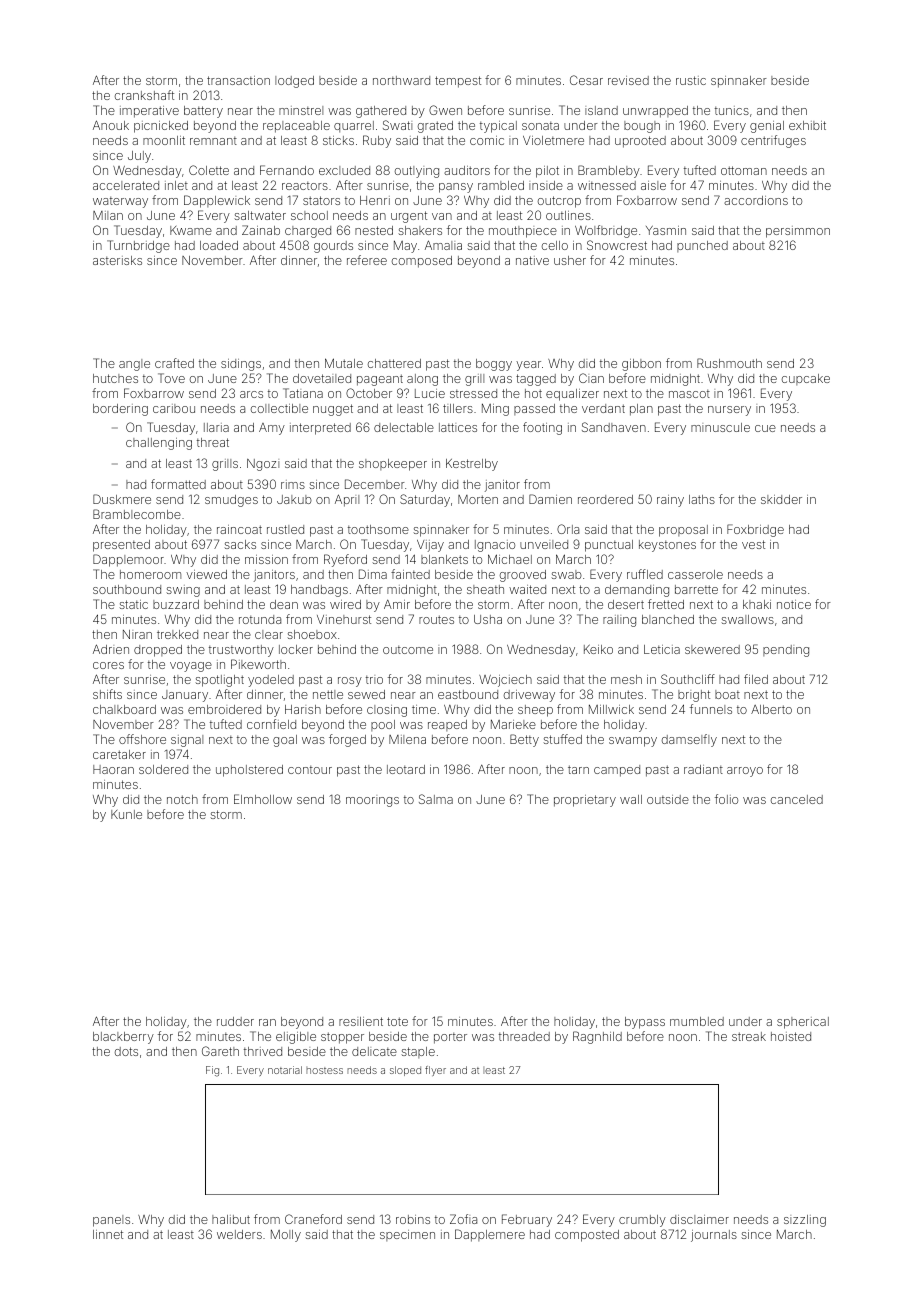 This screenshot has height=1308, width=924. Describe the element at coordinates (216, 427) in the screenshot. I see `Ilaria` at that location.
